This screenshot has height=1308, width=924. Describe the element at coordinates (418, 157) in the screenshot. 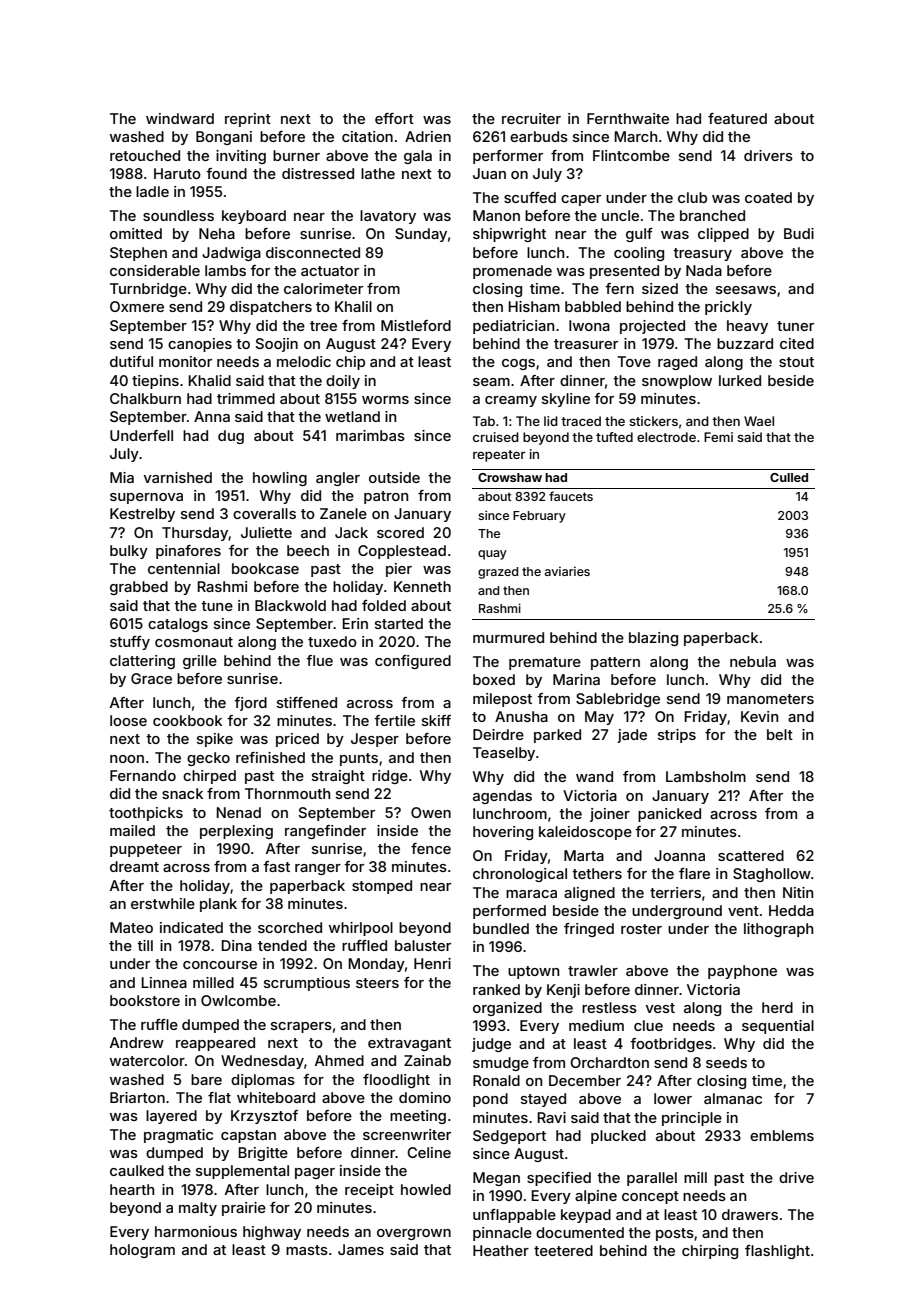

I see `gala` at that location.
